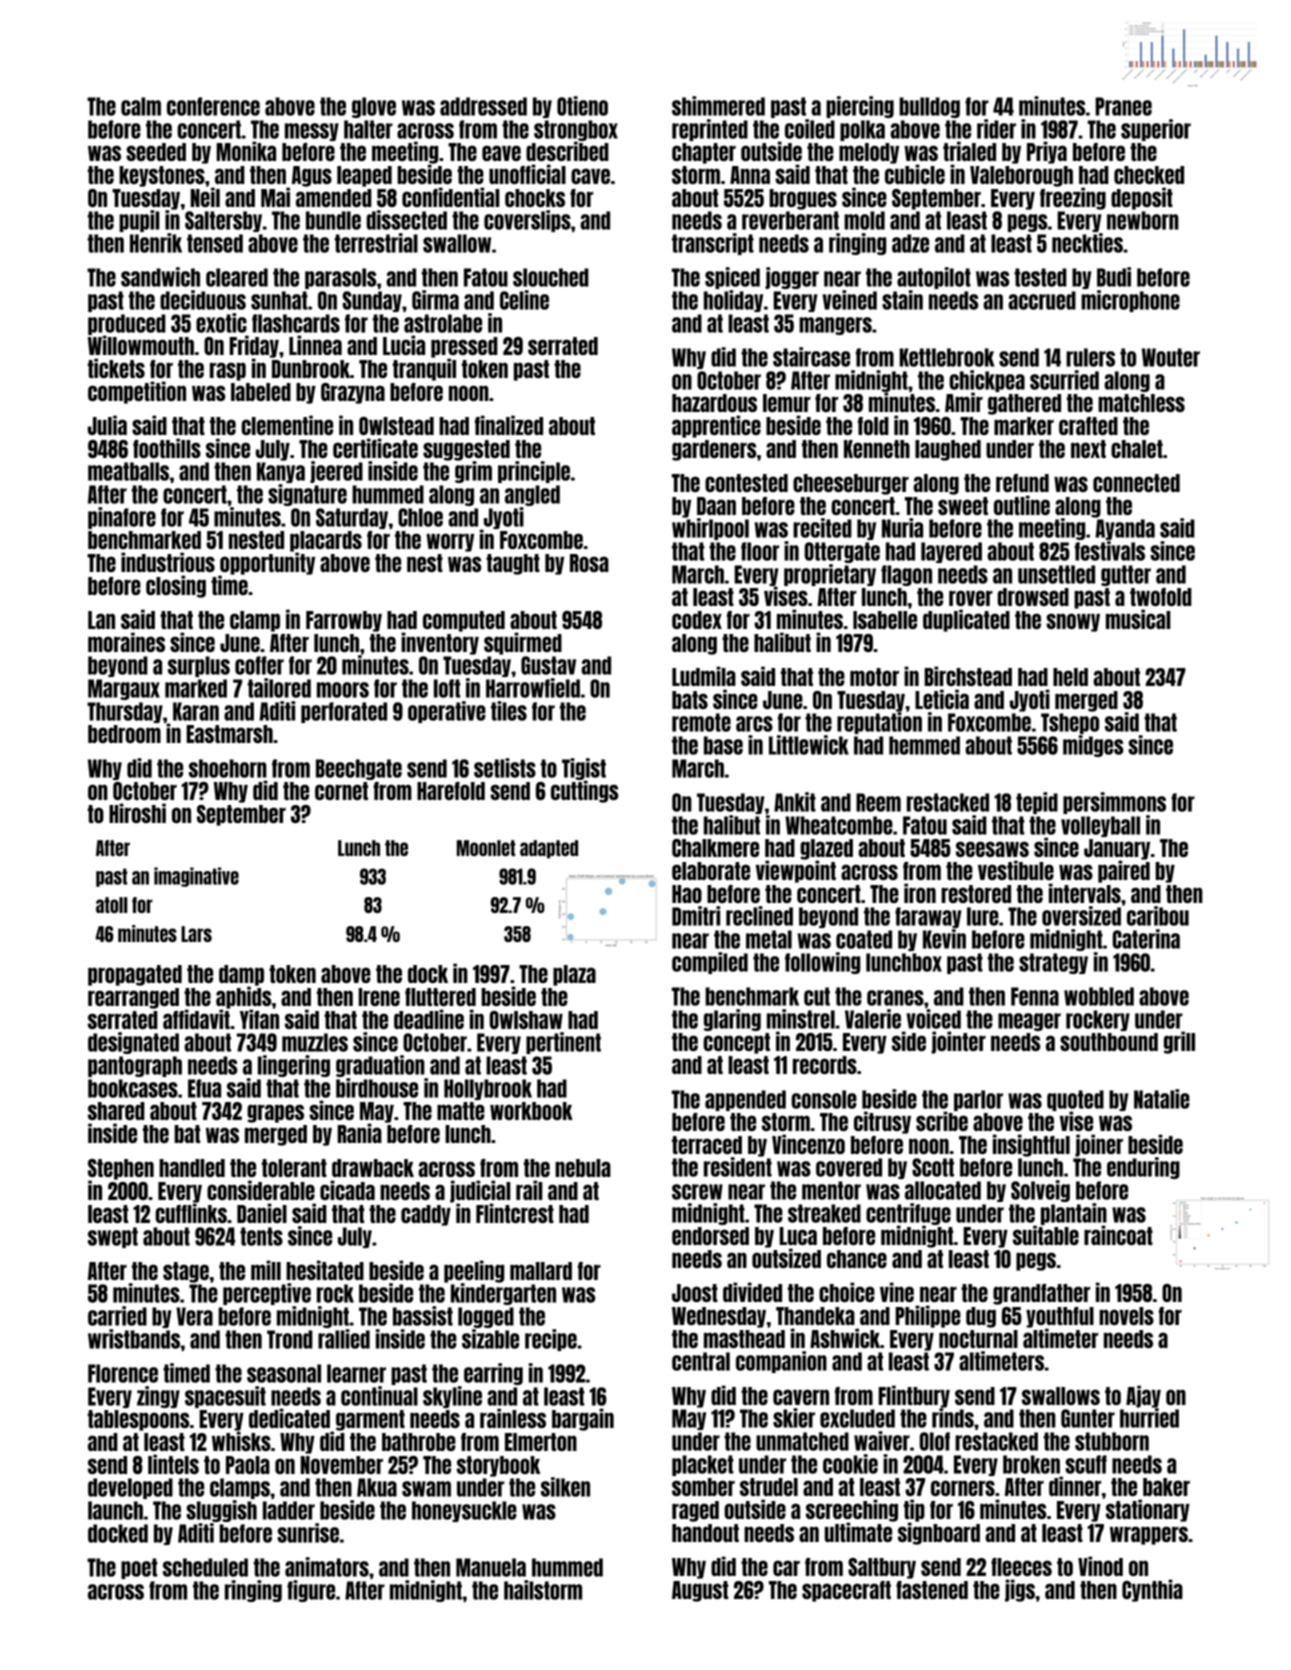 This document has height=1670, width=1291. What do you see at coordinates (336, 472) in the document?
I see `jeered` at bounding box center [336, 472].
